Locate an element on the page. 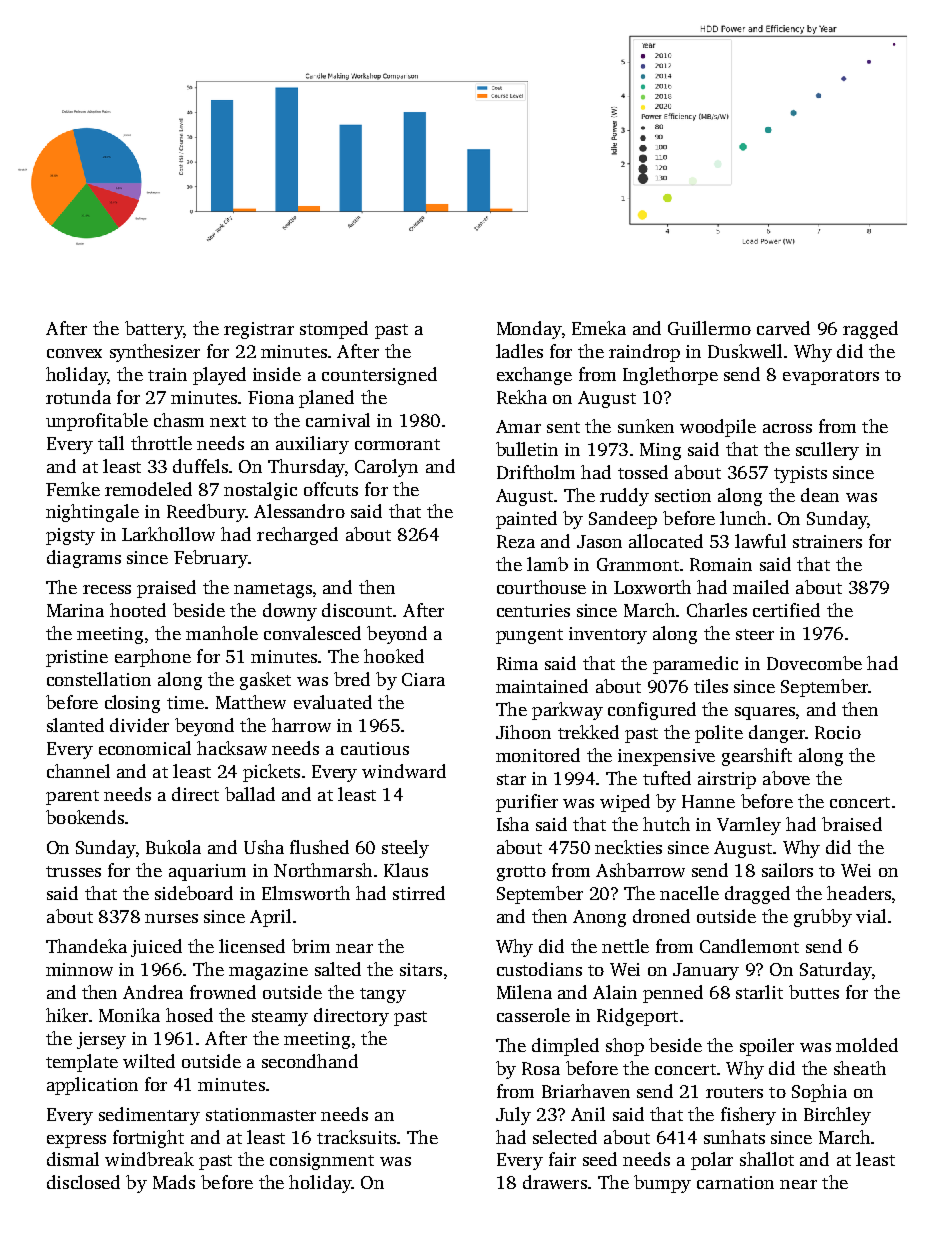  recharged is located at coordinates (297, 536).
